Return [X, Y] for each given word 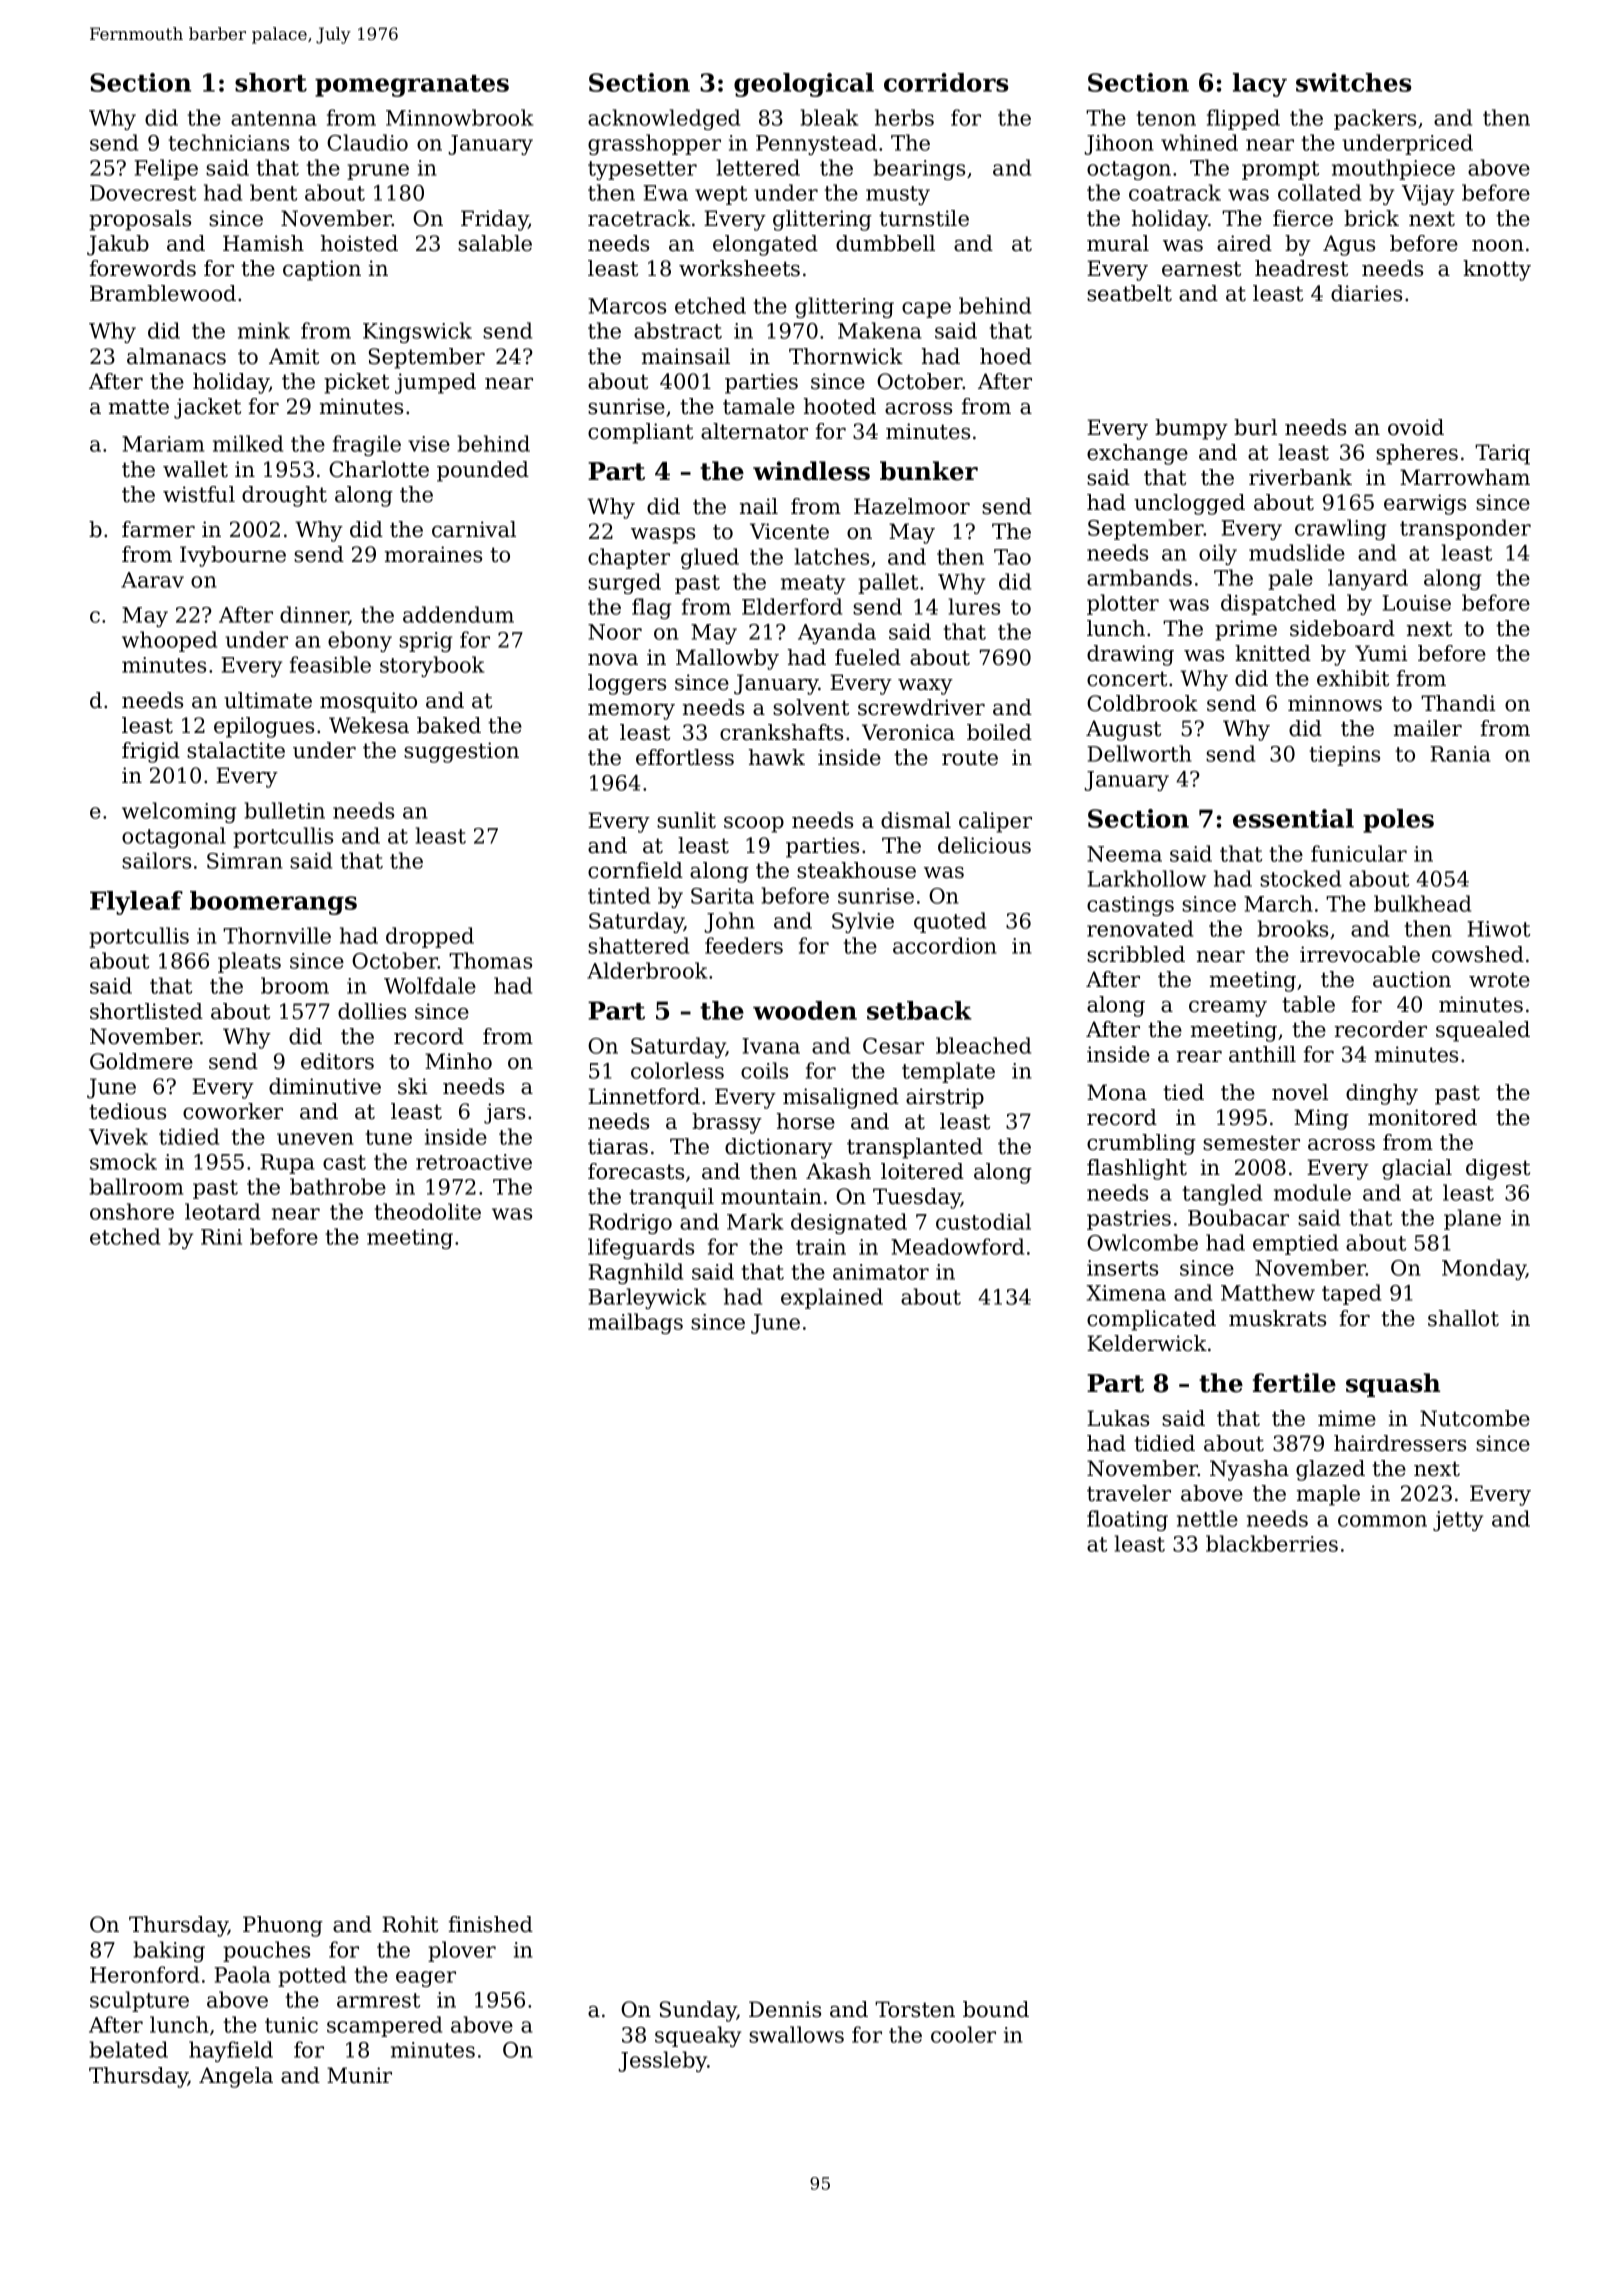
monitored [1422, 1117]
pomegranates [412, 86]
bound [996, 2009]
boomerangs [273, 903]
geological [804, 85]
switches [1354, 82]
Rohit [410, 1924]
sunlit [686, 820]
